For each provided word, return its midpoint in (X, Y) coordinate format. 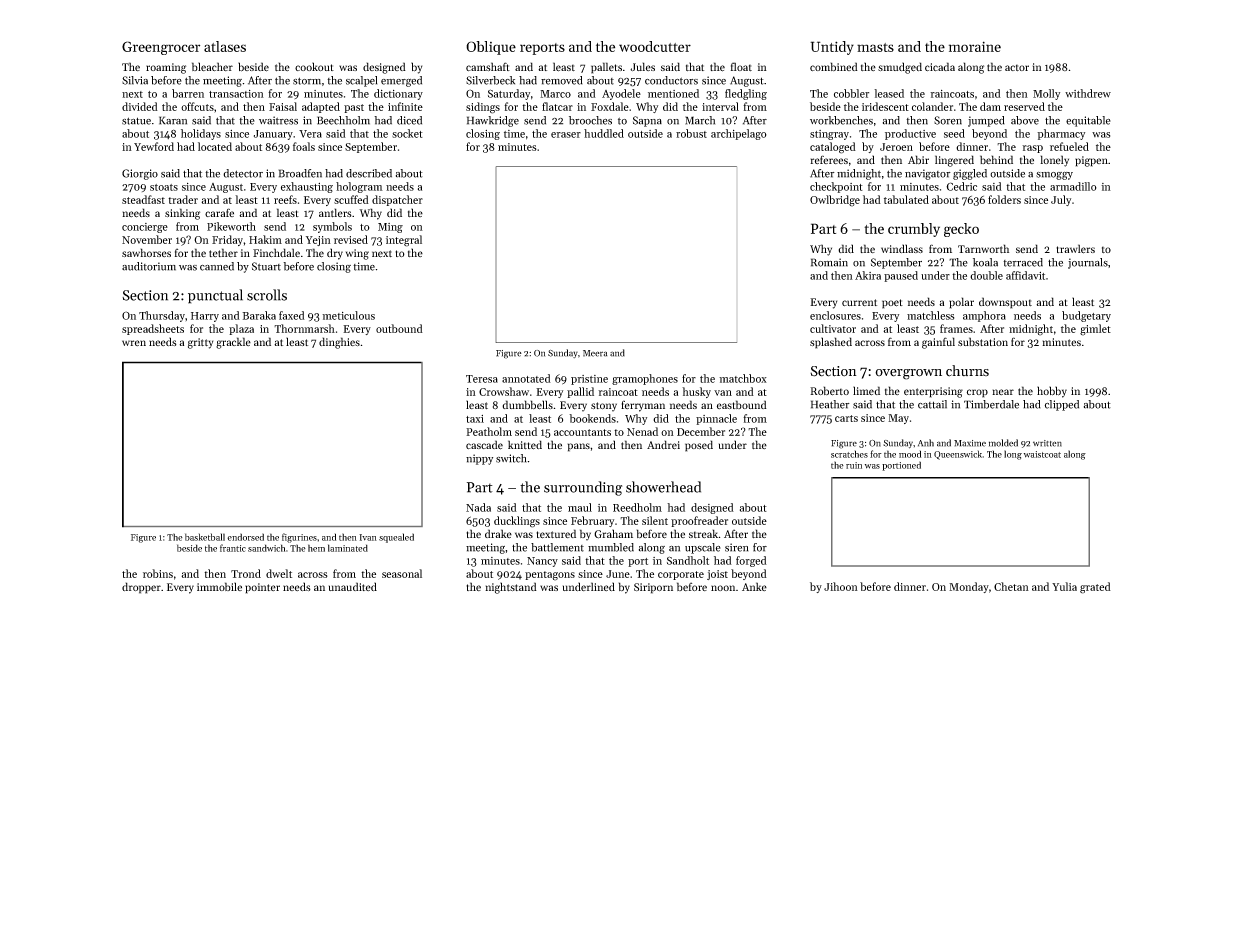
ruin (854, 465)
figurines (299, 538)
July (1061, 200)
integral (404, 241)
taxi (475, 419)
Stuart (266, 266)
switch (511, 458)
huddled (604, 133)
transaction (236, 94)
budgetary (1086, 316)
